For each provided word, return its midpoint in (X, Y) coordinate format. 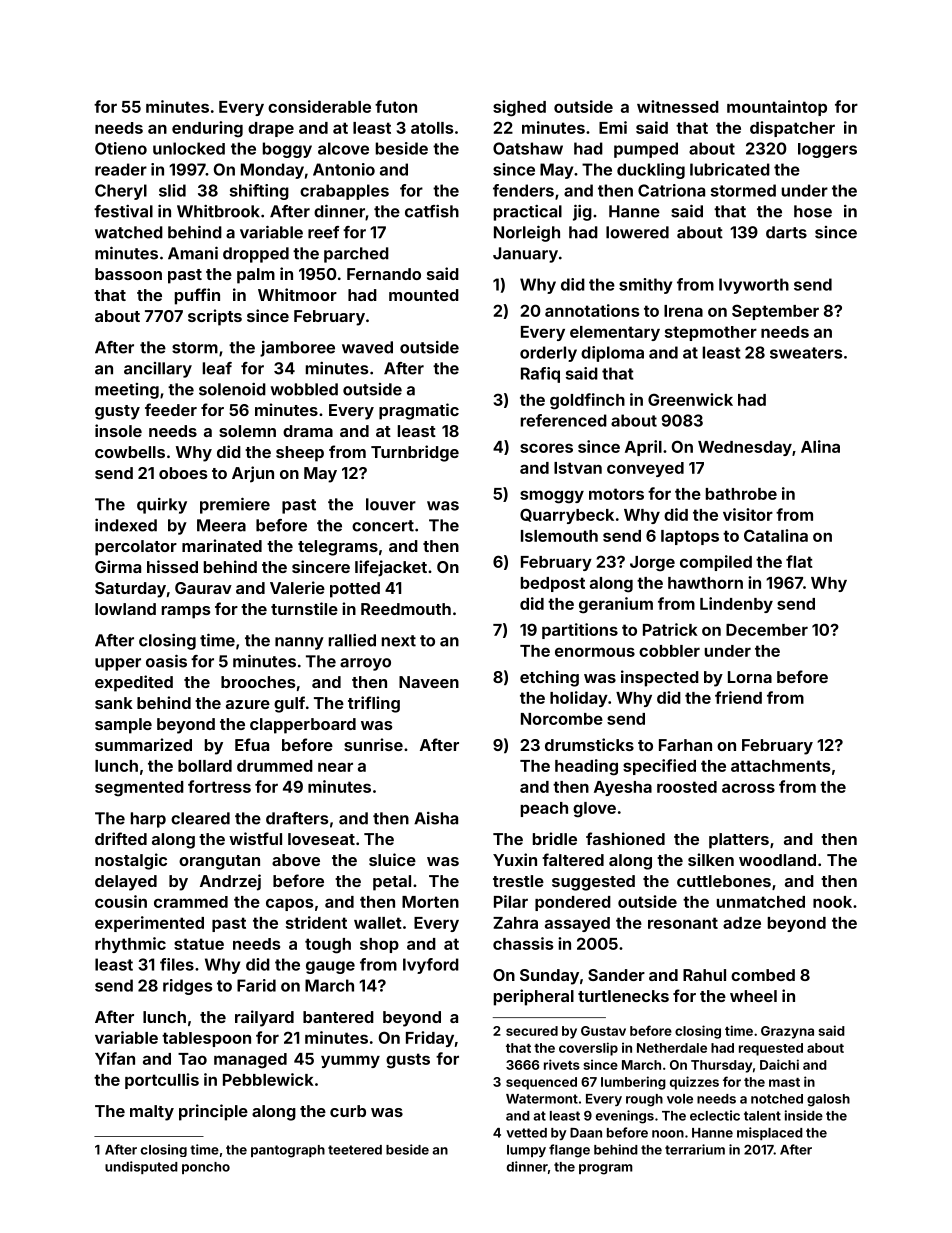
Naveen (429, 682)
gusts (408, 1061)
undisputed (141, 1167)
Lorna (750, 677)
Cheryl (121, 192)
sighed (519, 108)
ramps (186, 612)
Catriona (671, 190)
